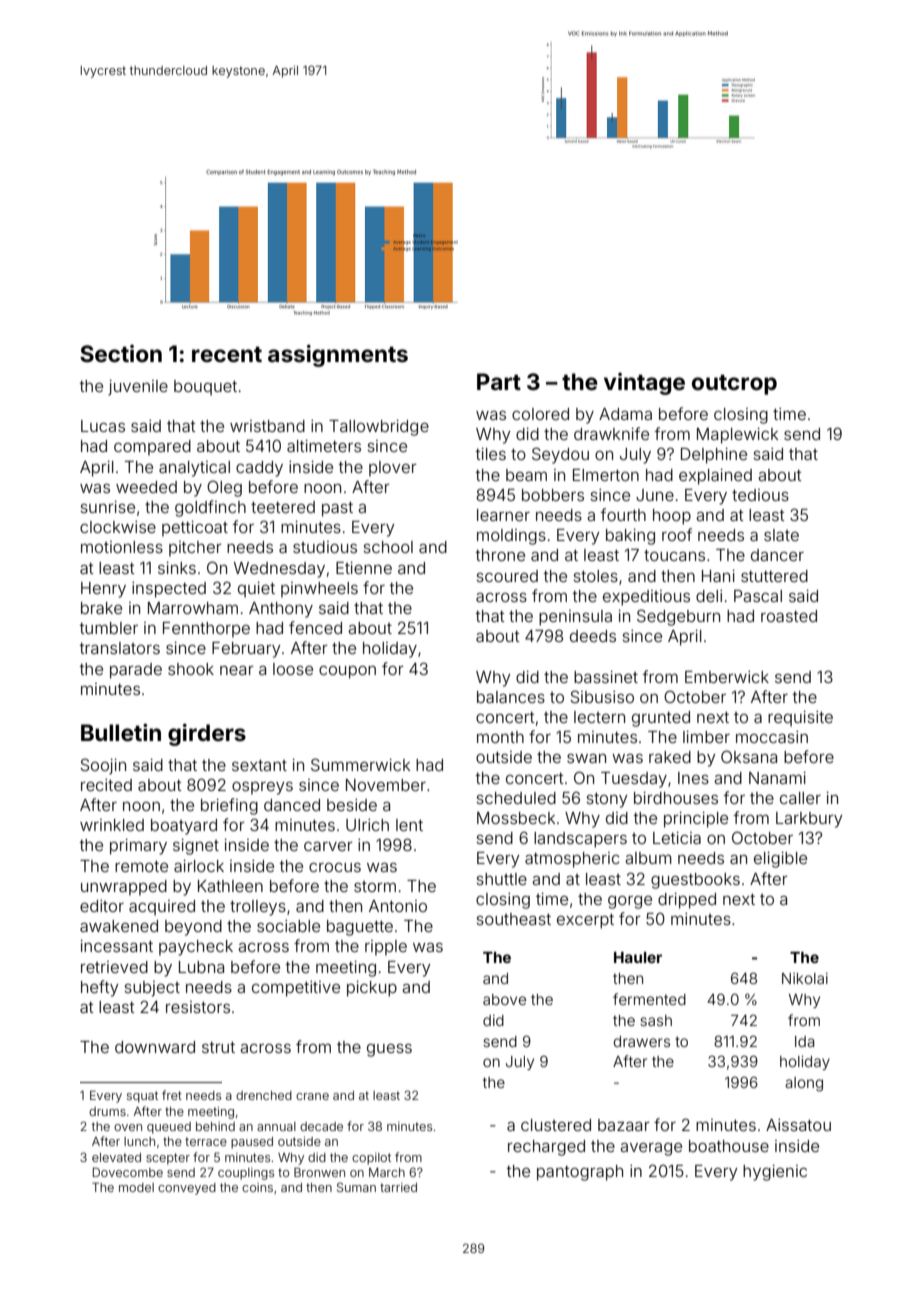 This page has height=1314, width=924. Describe the element at coordinates (606, 677) in the page. I see `bassinet` at that location.
